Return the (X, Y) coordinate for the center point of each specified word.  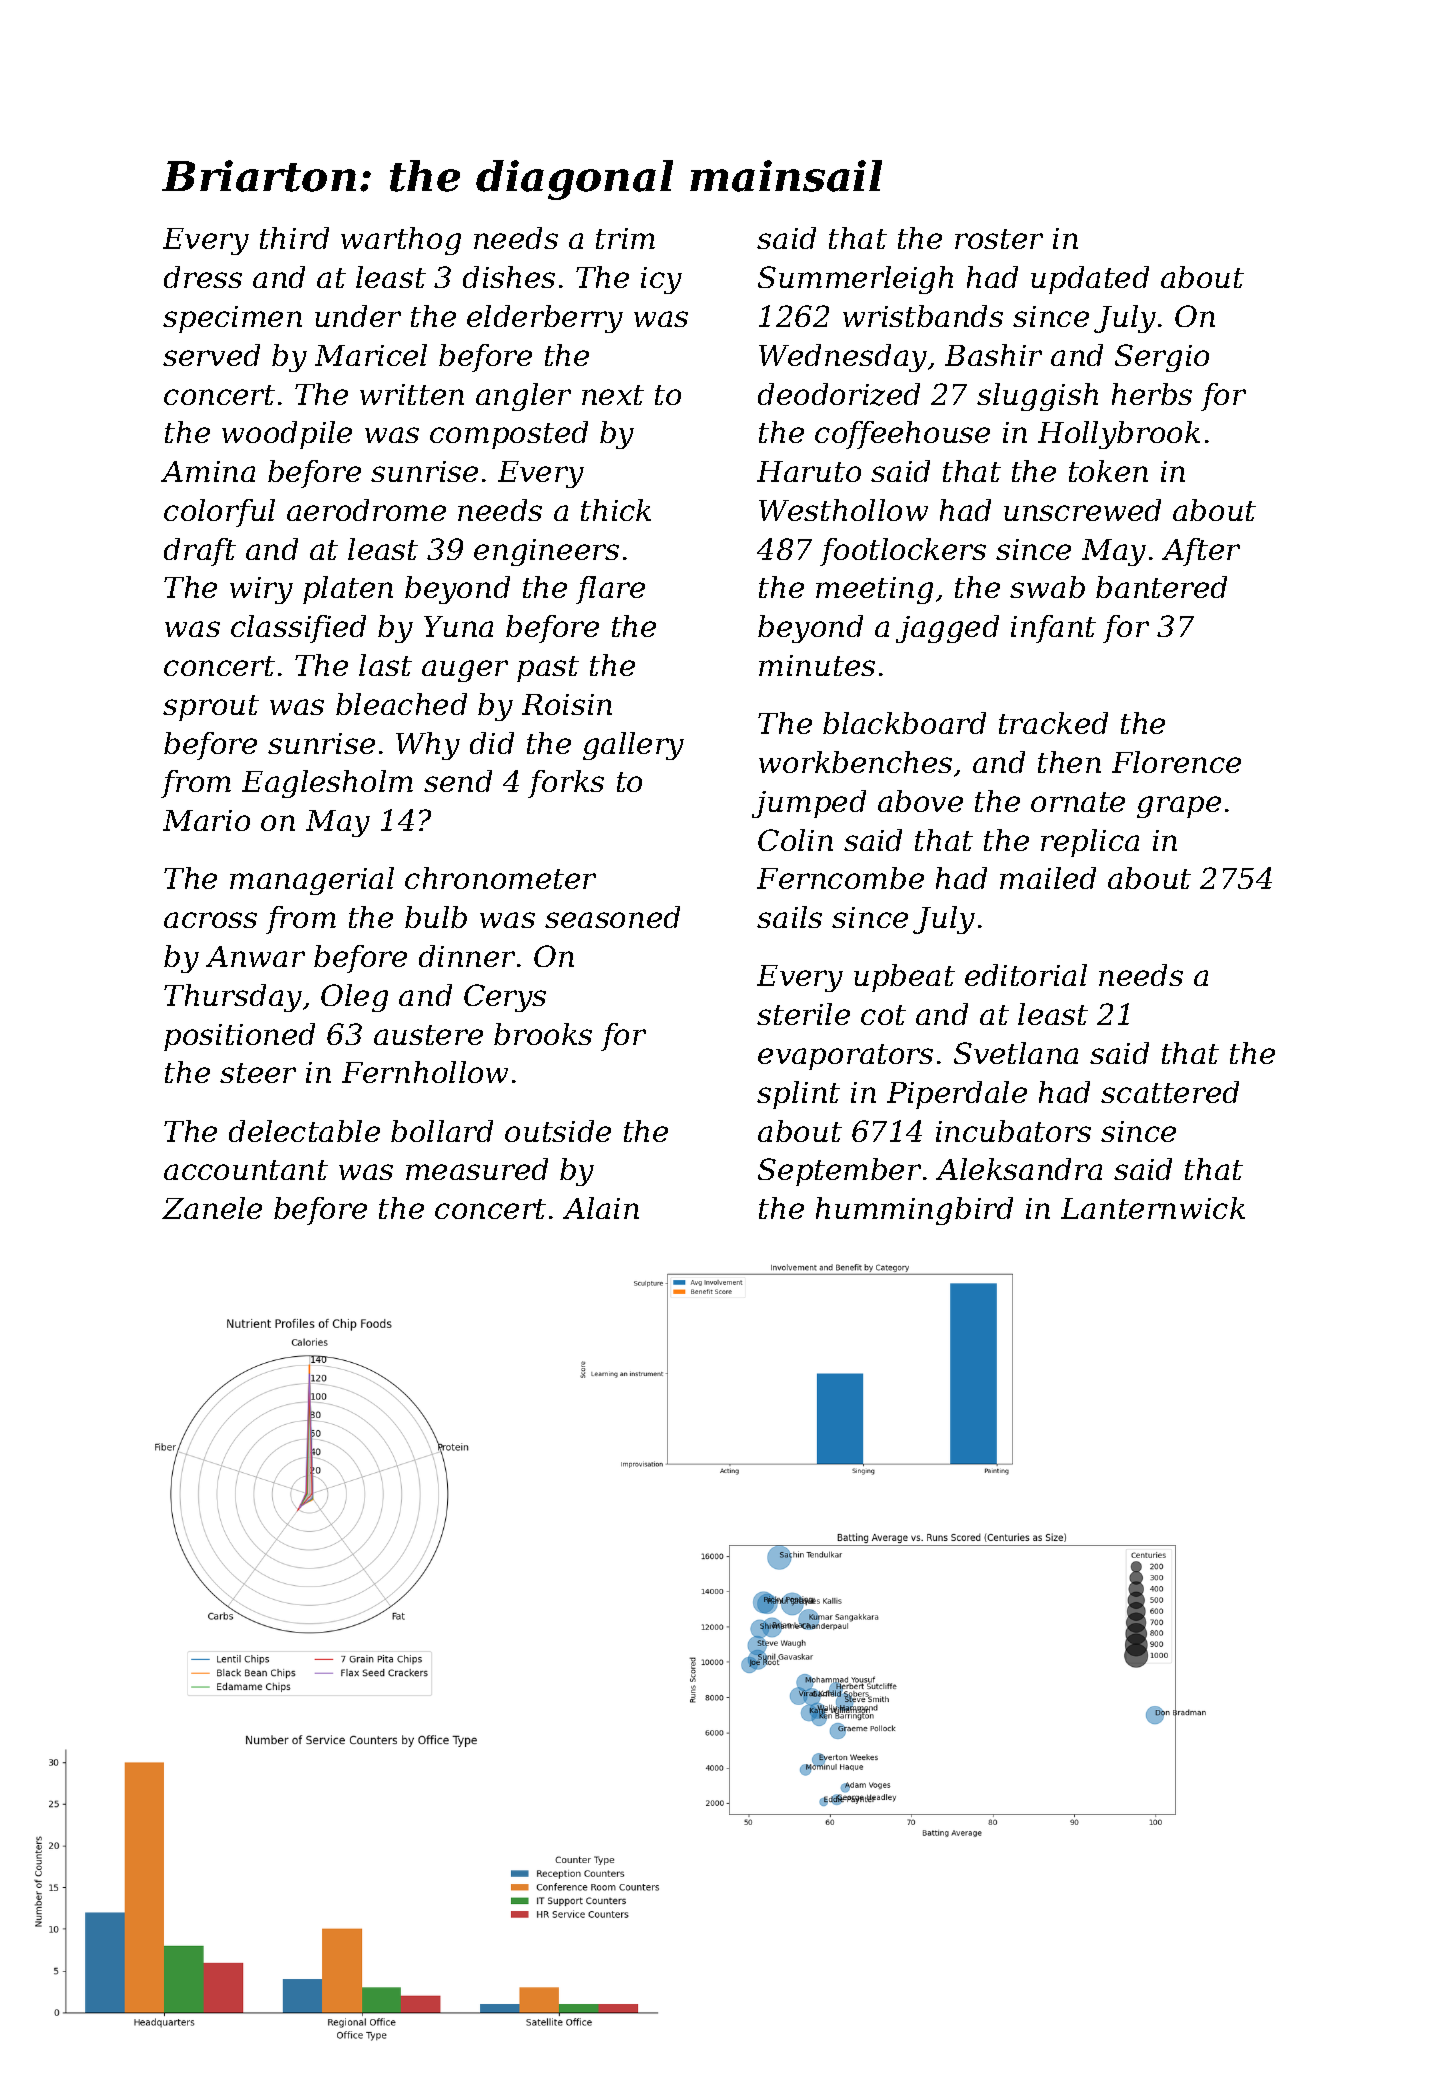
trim (625, 238)
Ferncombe (840, 878)
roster (999, 239)
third (294, 238)
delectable (304, 1131)
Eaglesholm (327, 784)
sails (789, 917)
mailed (1048, 878)
